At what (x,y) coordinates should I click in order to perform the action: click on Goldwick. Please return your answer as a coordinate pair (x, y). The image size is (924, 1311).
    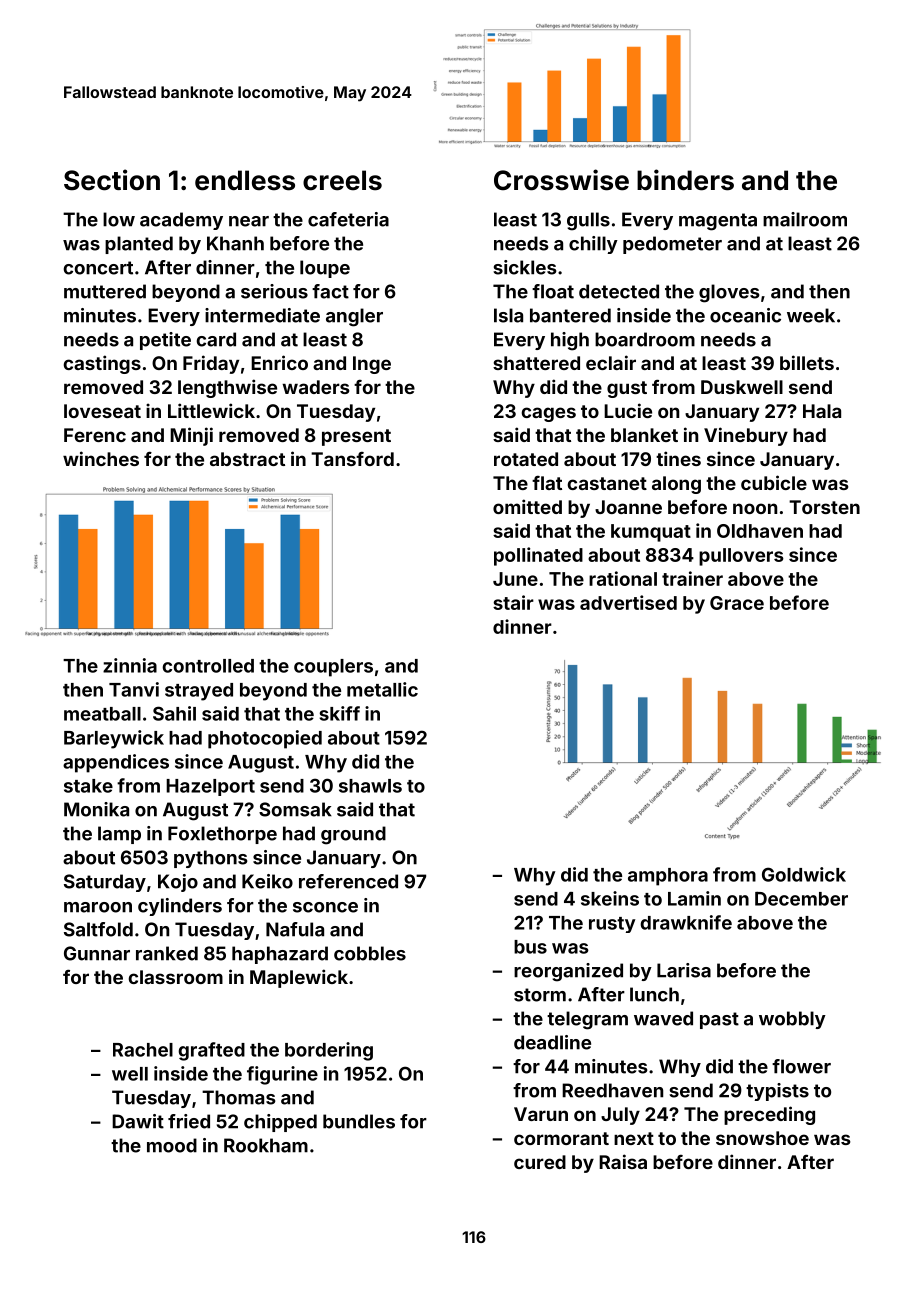
    Looking at the image, I should click on (804, 874).
